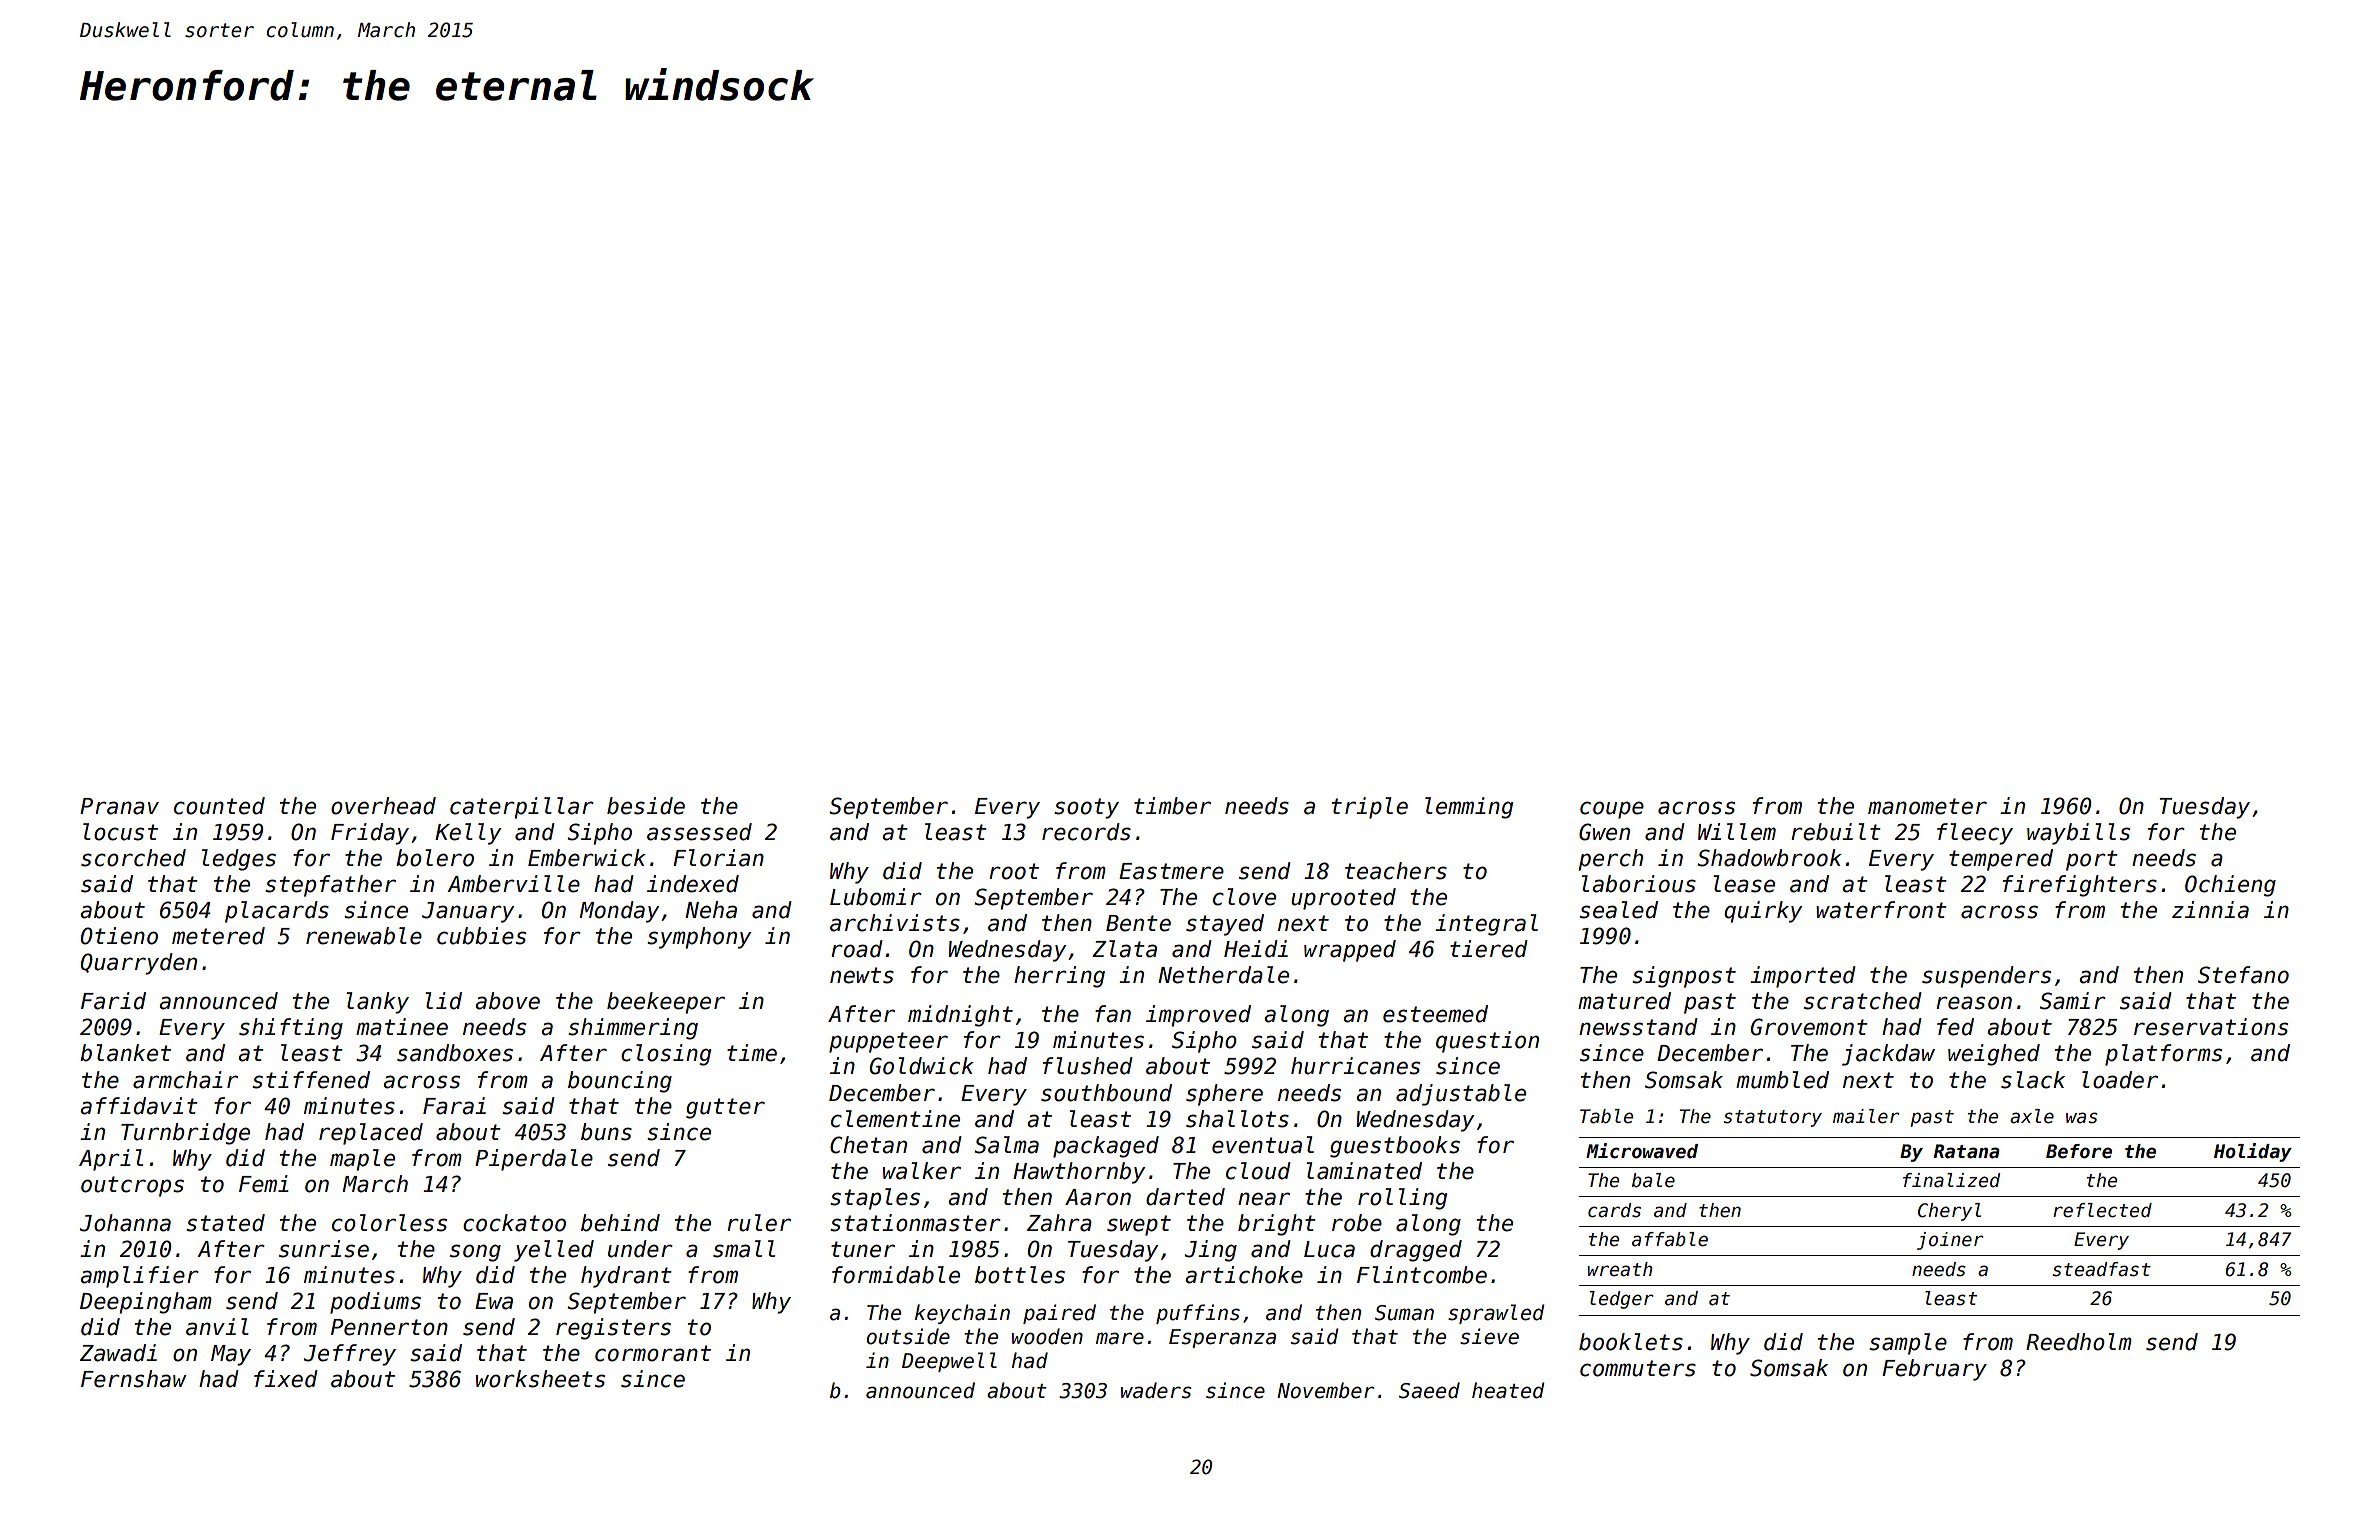 Image resolution: width=2380 pixels, height=1540 pixels. I want to click on packaged, so click(1106, 1147).
